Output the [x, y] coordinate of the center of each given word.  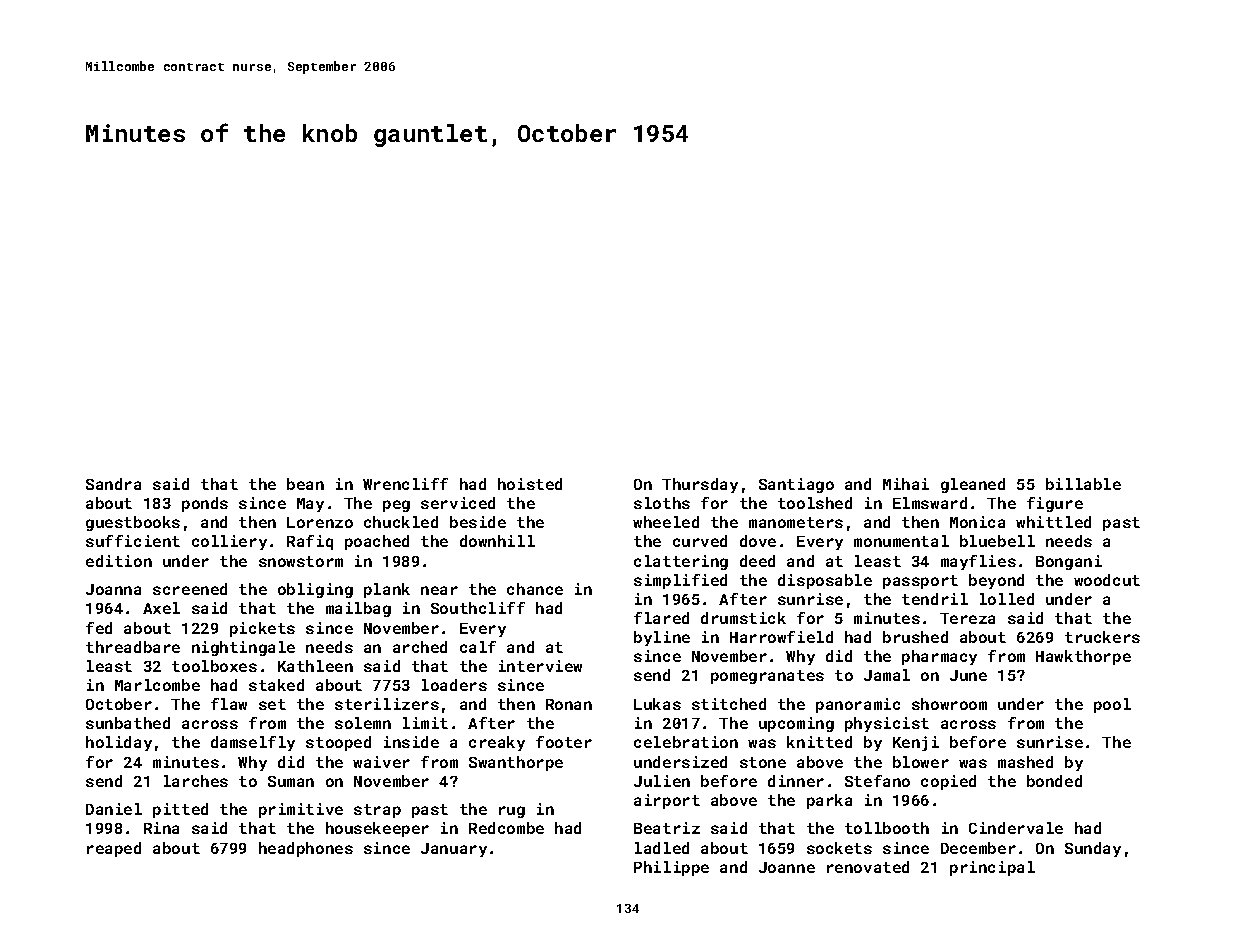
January [454, 850]
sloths [662, 503]
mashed [1025, 762]
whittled [1053, 522]
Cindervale [1016, 828]
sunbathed [128, 723]
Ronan [569, 704]
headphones [306, 849]
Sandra [113, 484]
